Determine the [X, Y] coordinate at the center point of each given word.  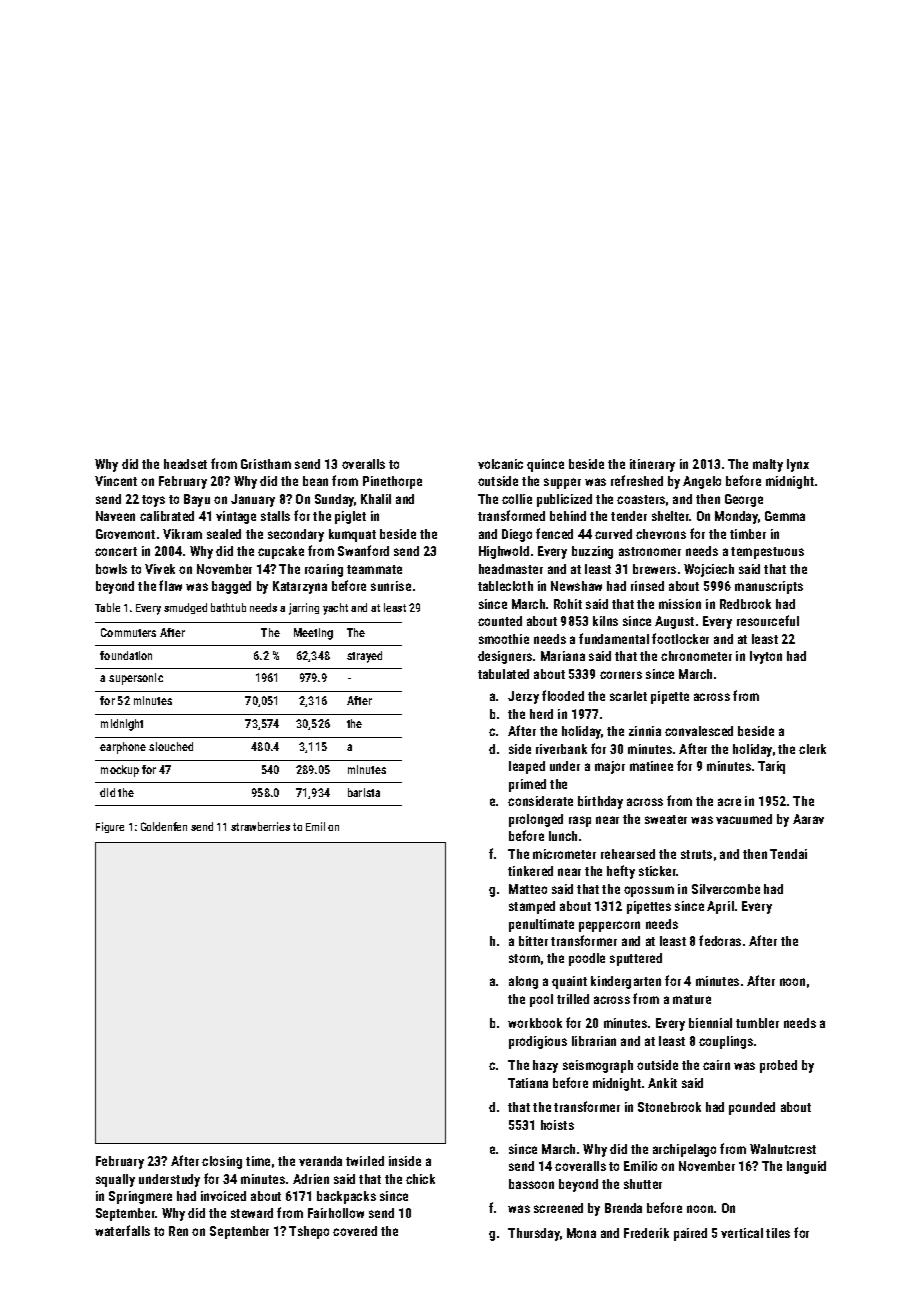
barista [364, 792]
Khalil [376, 499]
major [610, 767]
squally [115, 1180]
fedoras [720, 940]
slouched [171, 746]
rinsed [647, 586]
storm [524, 958]
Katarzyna [300, 587]
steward [252, 1213]
